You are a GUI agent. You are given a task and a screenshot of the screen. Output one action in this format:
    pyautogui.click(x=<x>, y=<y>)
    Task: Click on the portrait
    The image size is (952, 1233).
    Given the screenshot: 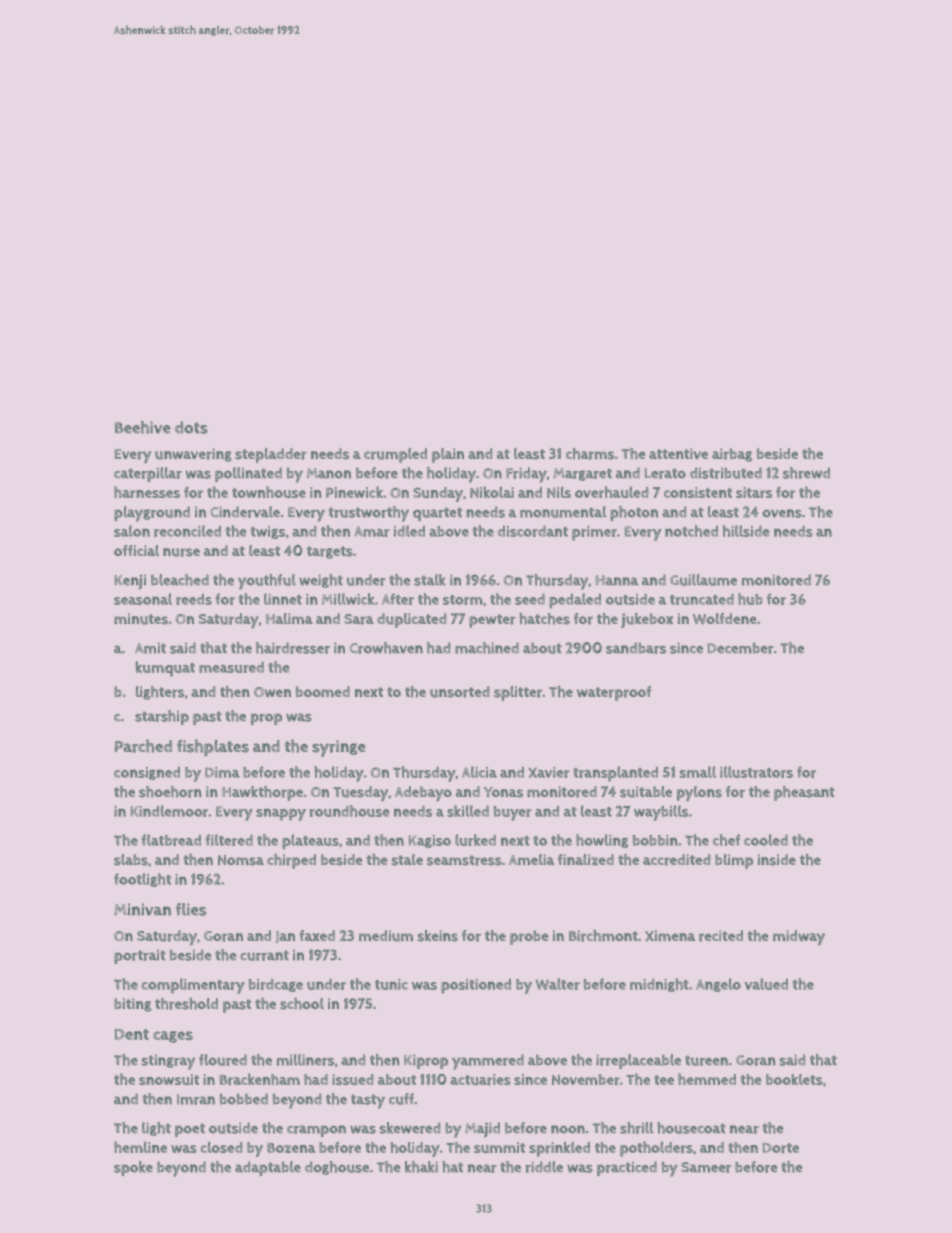 What is the action you would take?
    pyautogui.click(x=140, y=956)
